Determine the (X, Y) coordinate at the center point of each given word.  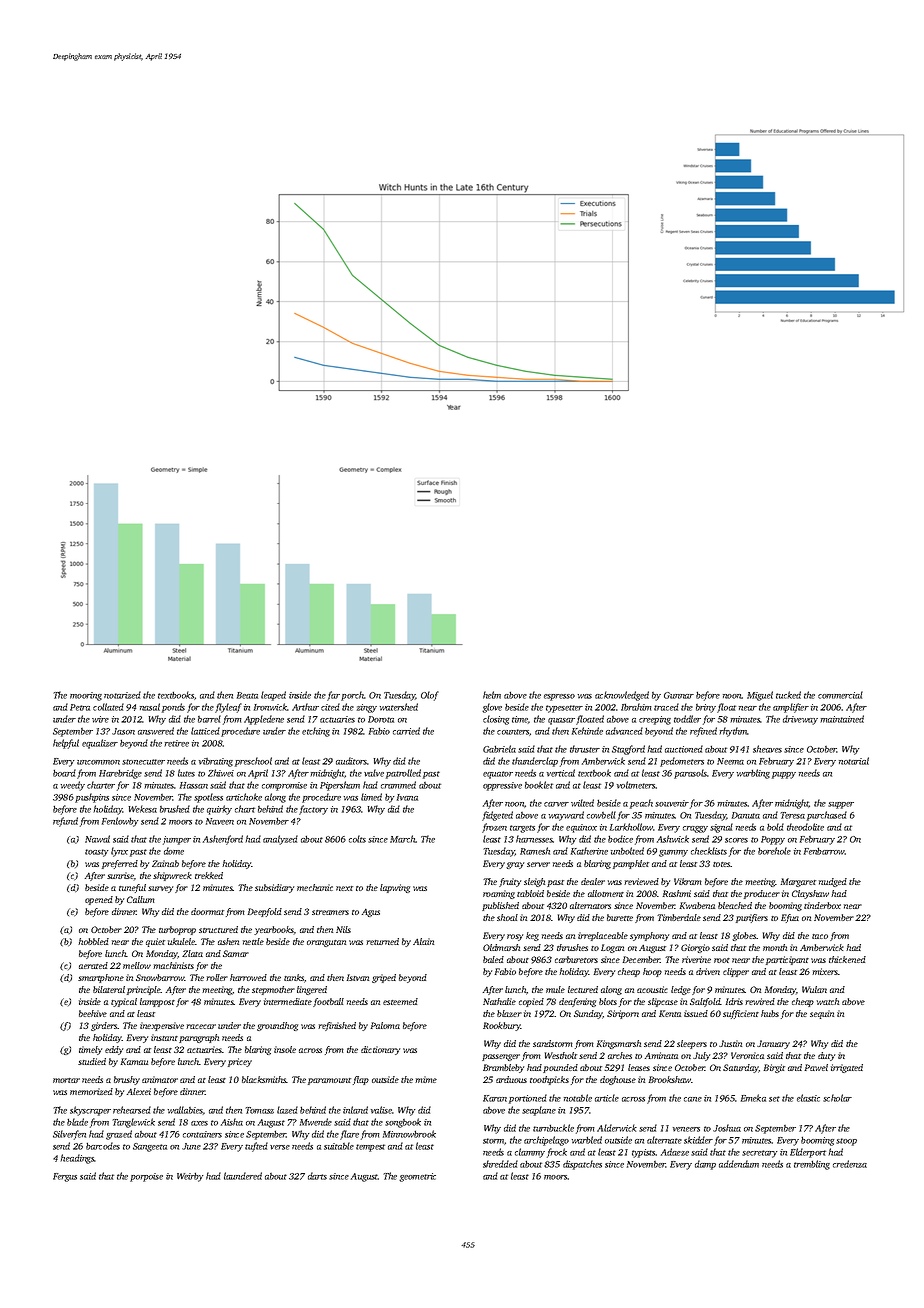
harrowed (248, 977)
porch (352, 696)
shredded (500, 1164)
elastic (808, 1098)
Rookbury (502, 1026)
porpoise (146, 1177)
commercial (840, 695)
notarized (122, 695)
